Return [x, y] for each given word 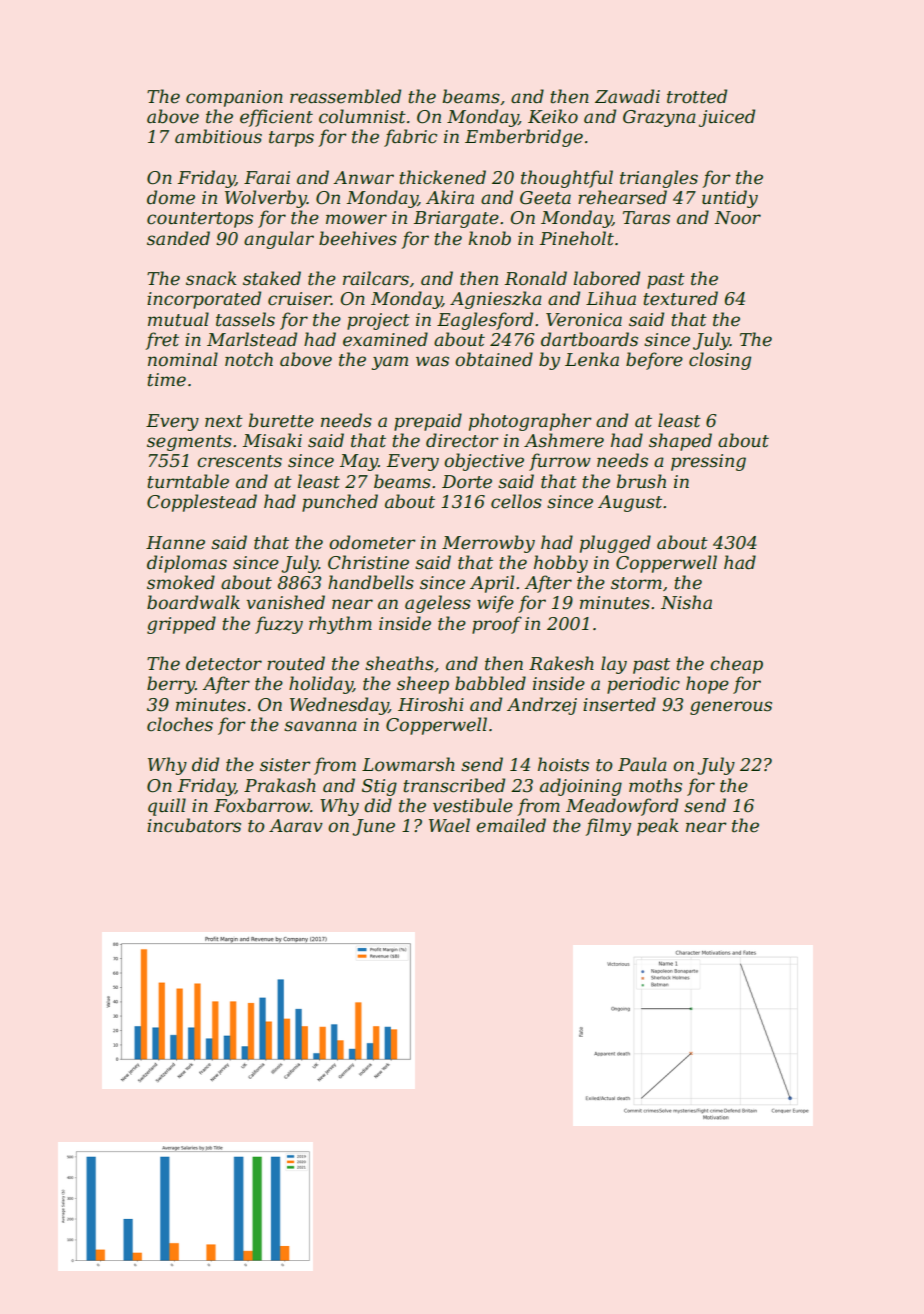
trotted [697, 96]
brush [641, 481]
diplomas [187, 564]
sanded [178, 238]
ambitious [218, 136]
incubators [194, 825]
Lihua [611, 298]
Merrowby [488, 544]
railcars [376, 278]
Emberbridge [524, 138]
